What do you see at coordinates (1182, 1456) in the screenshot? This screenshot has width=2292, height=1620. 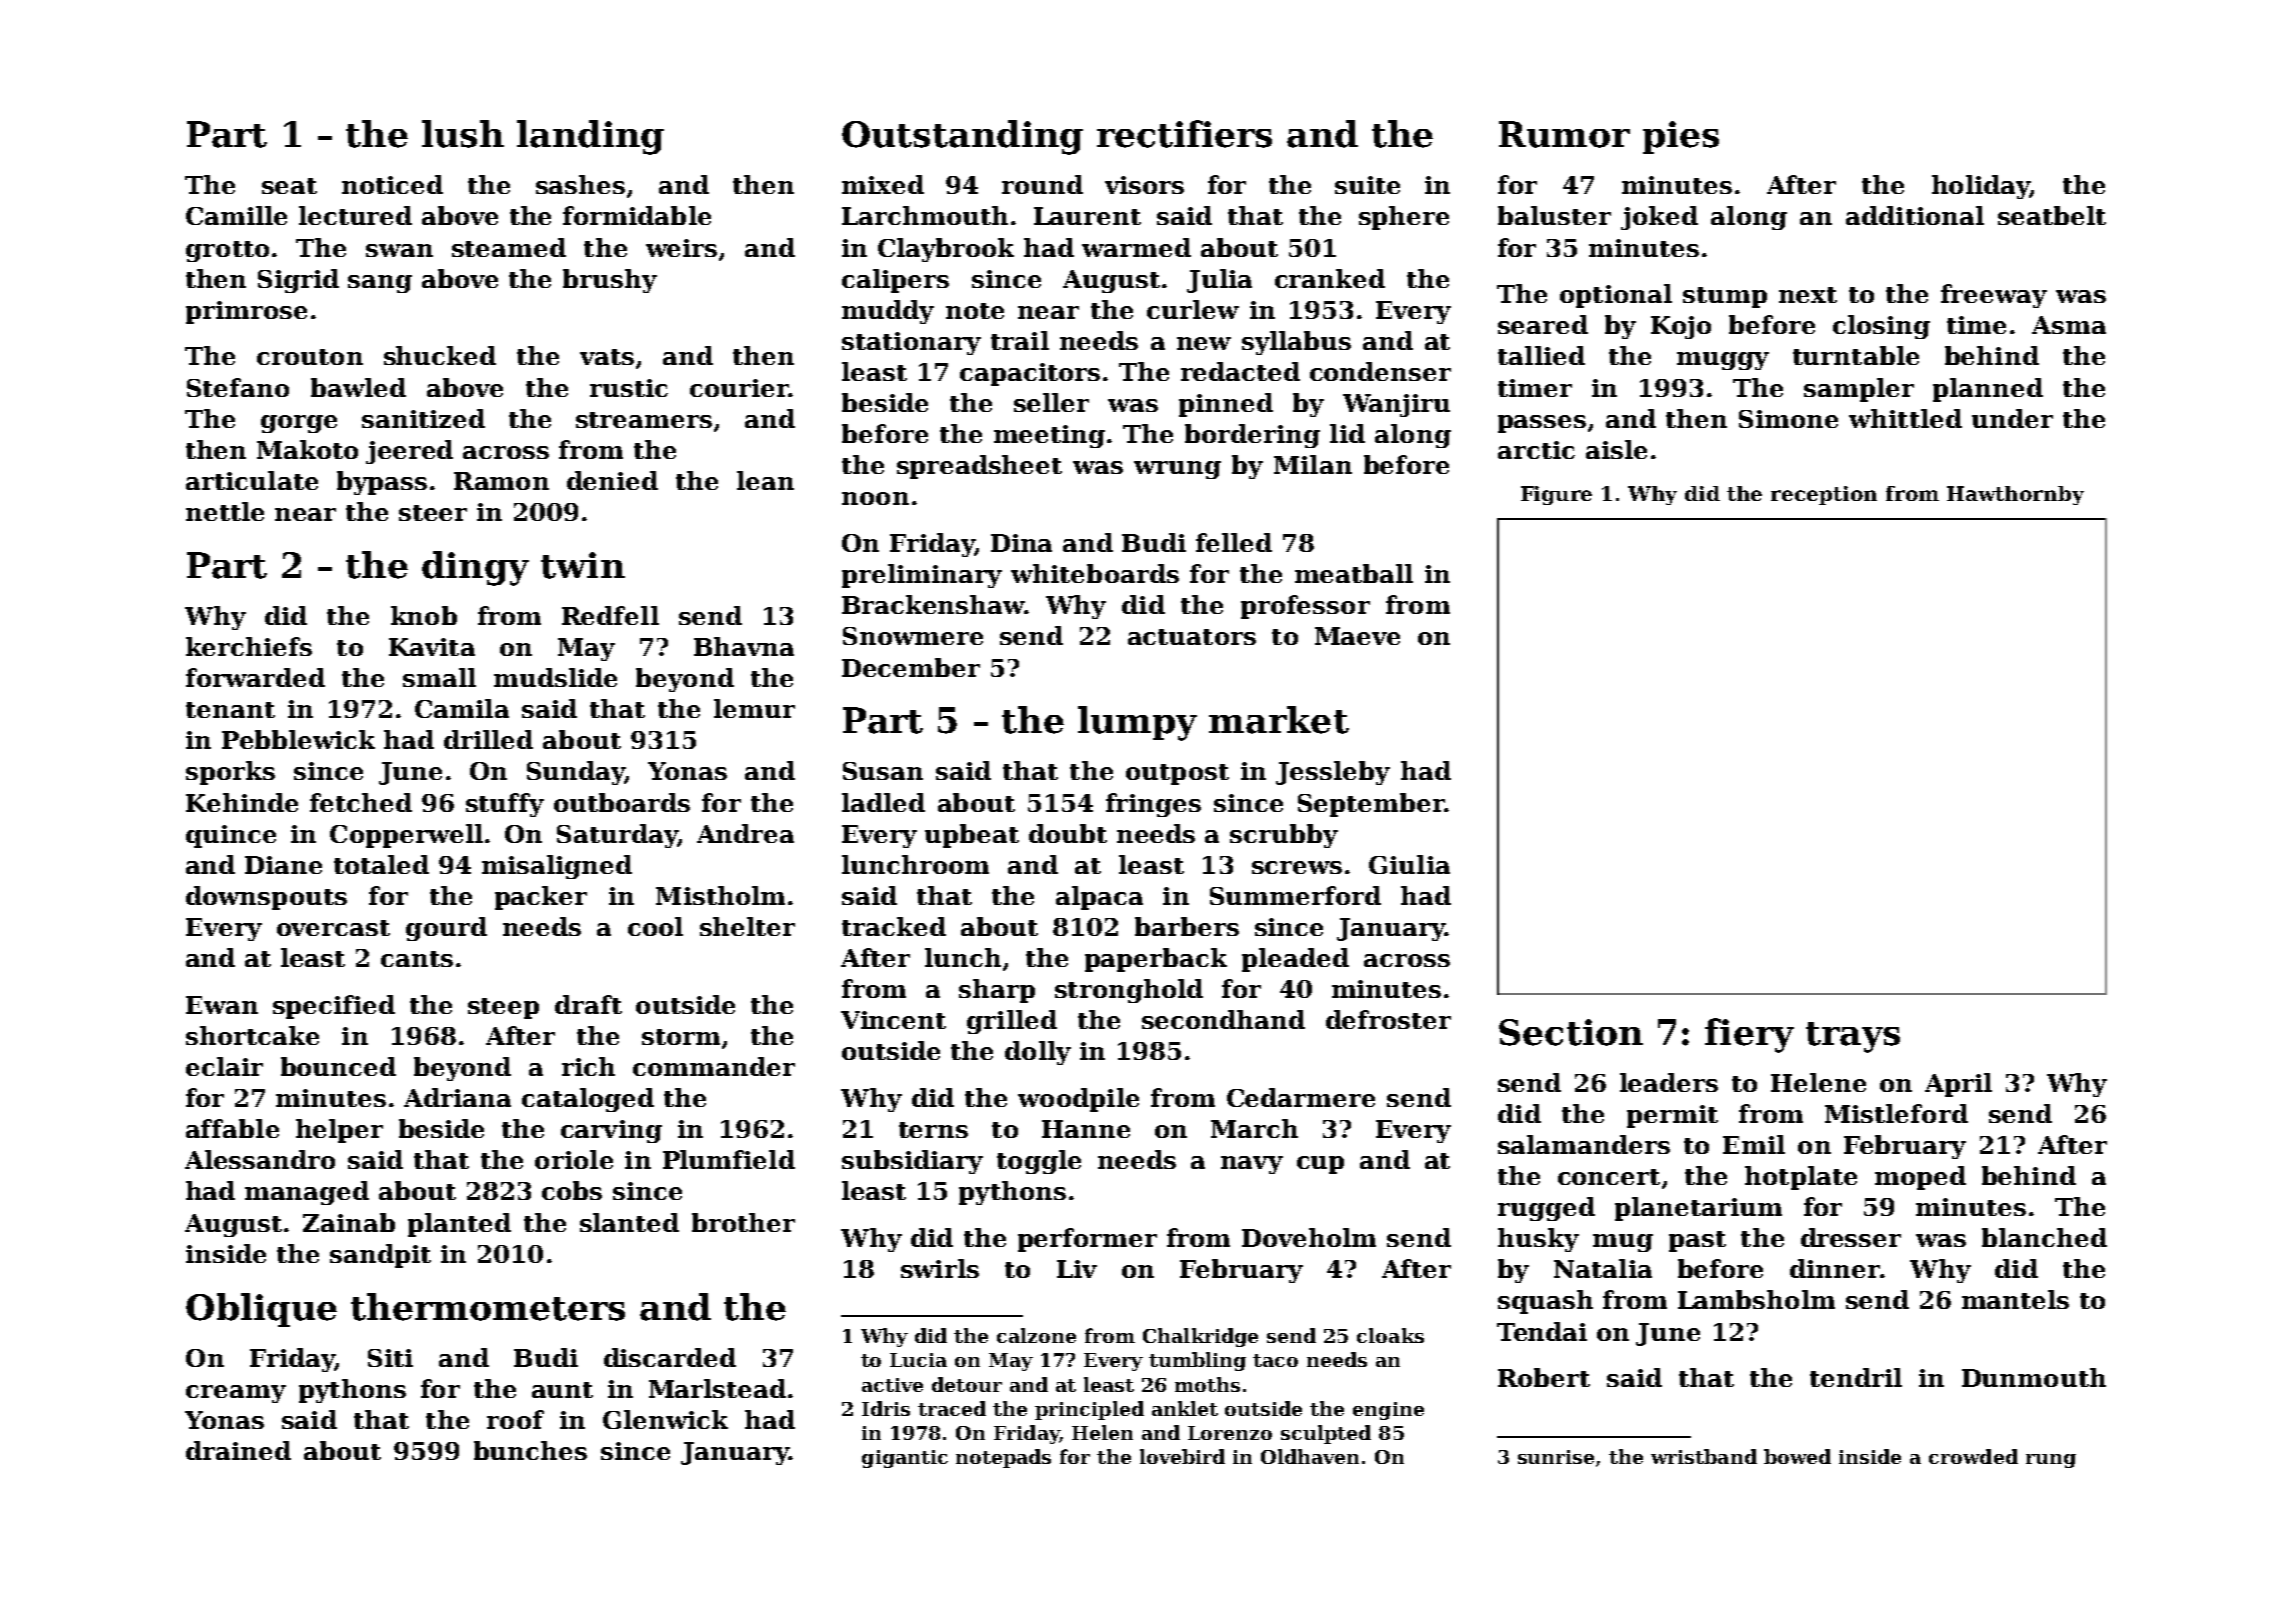 I see `lovebird` at bounding box center [1182, 1456].
